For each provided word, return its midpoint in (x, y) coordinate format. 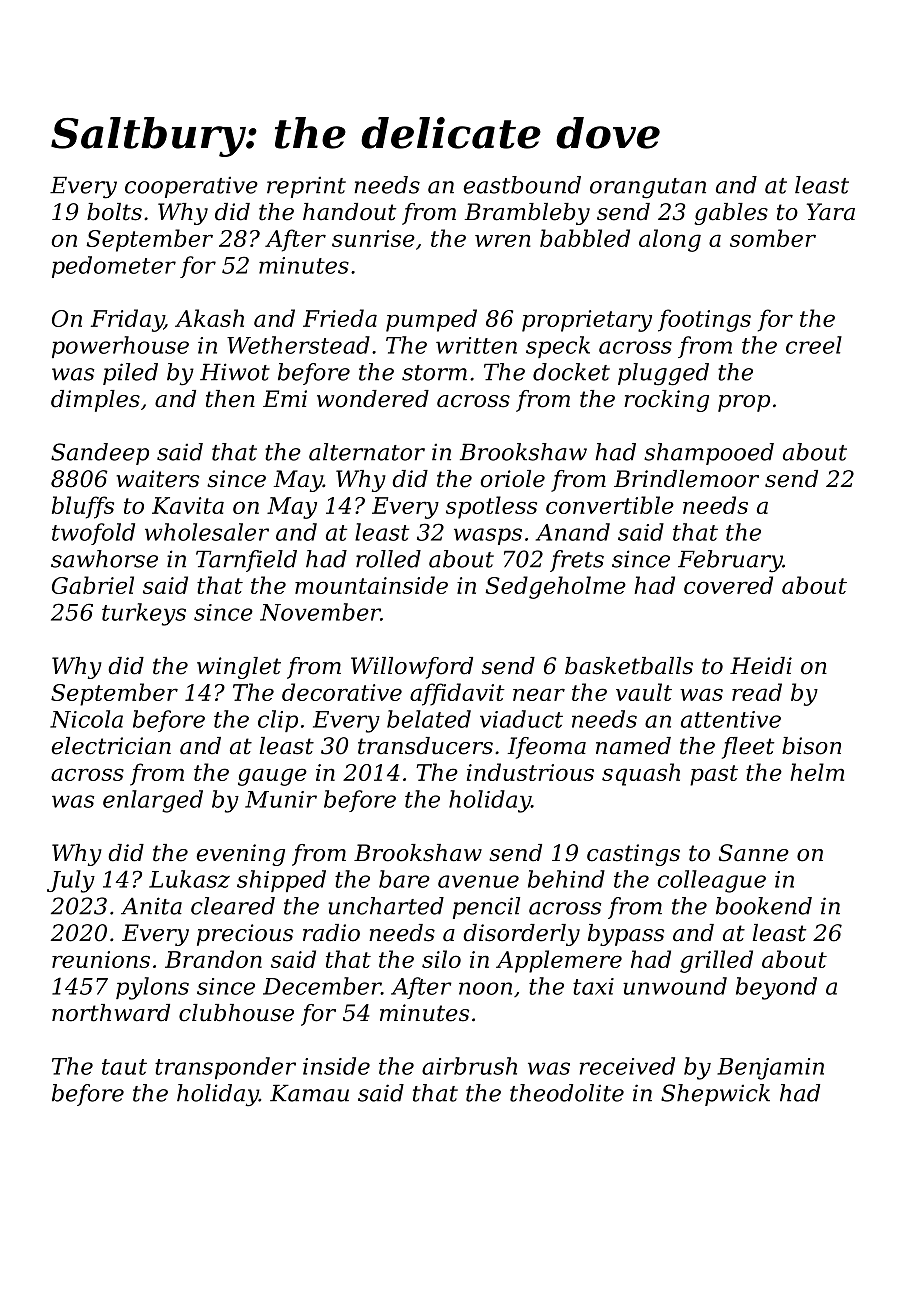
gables (731, 214)
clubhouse (236, 1013)
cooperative (191, 187)
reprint (306, 187)
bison (811, 746)
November (320, 612)
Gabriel (93, 585)
